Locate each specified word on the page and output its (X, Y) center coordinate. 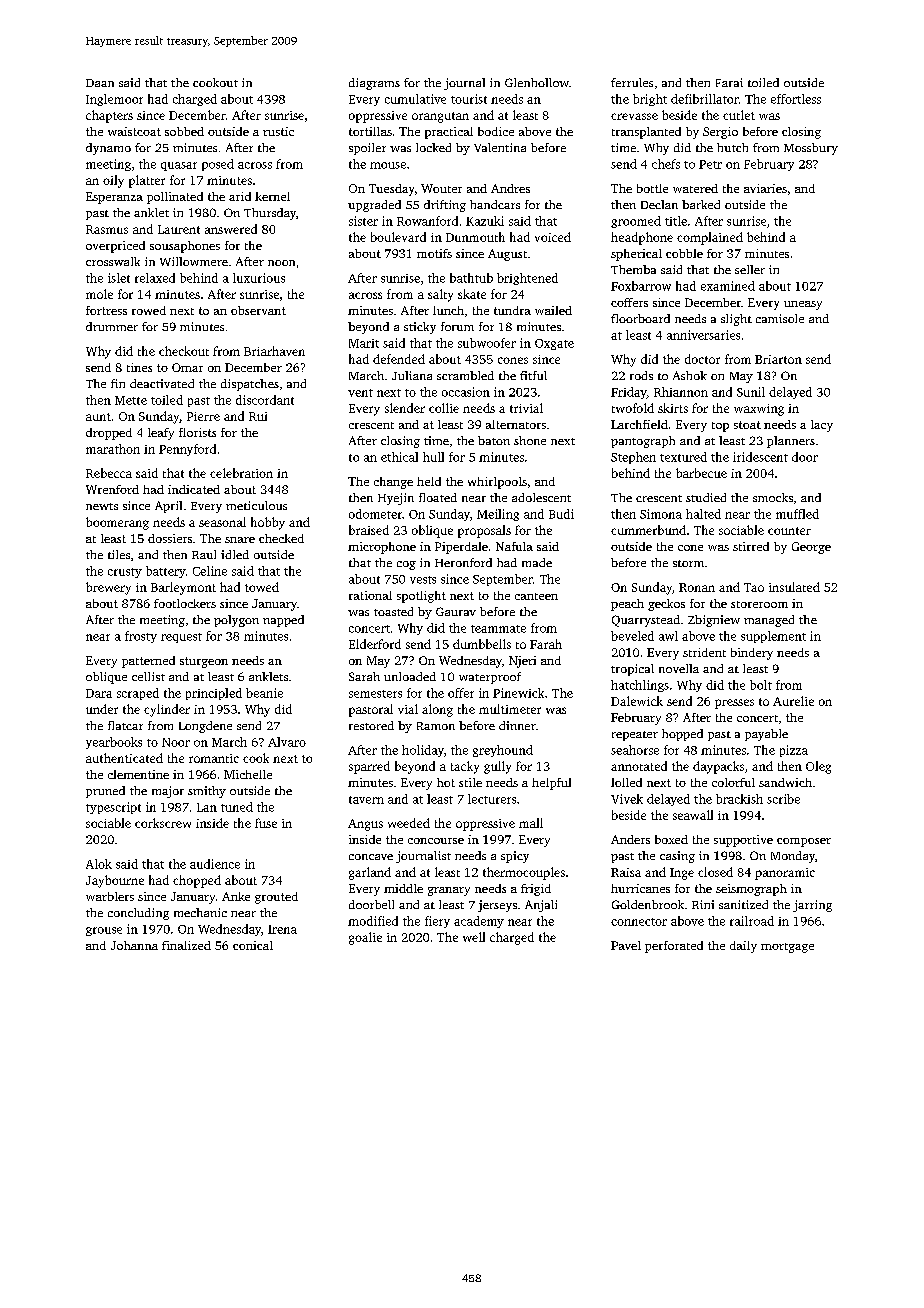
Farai (729, 82)
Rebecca (109, 473)
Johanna (134, 945)
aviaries (765, 188)
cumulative (415, 99)
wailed (553, 310)
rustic (278, 131)
